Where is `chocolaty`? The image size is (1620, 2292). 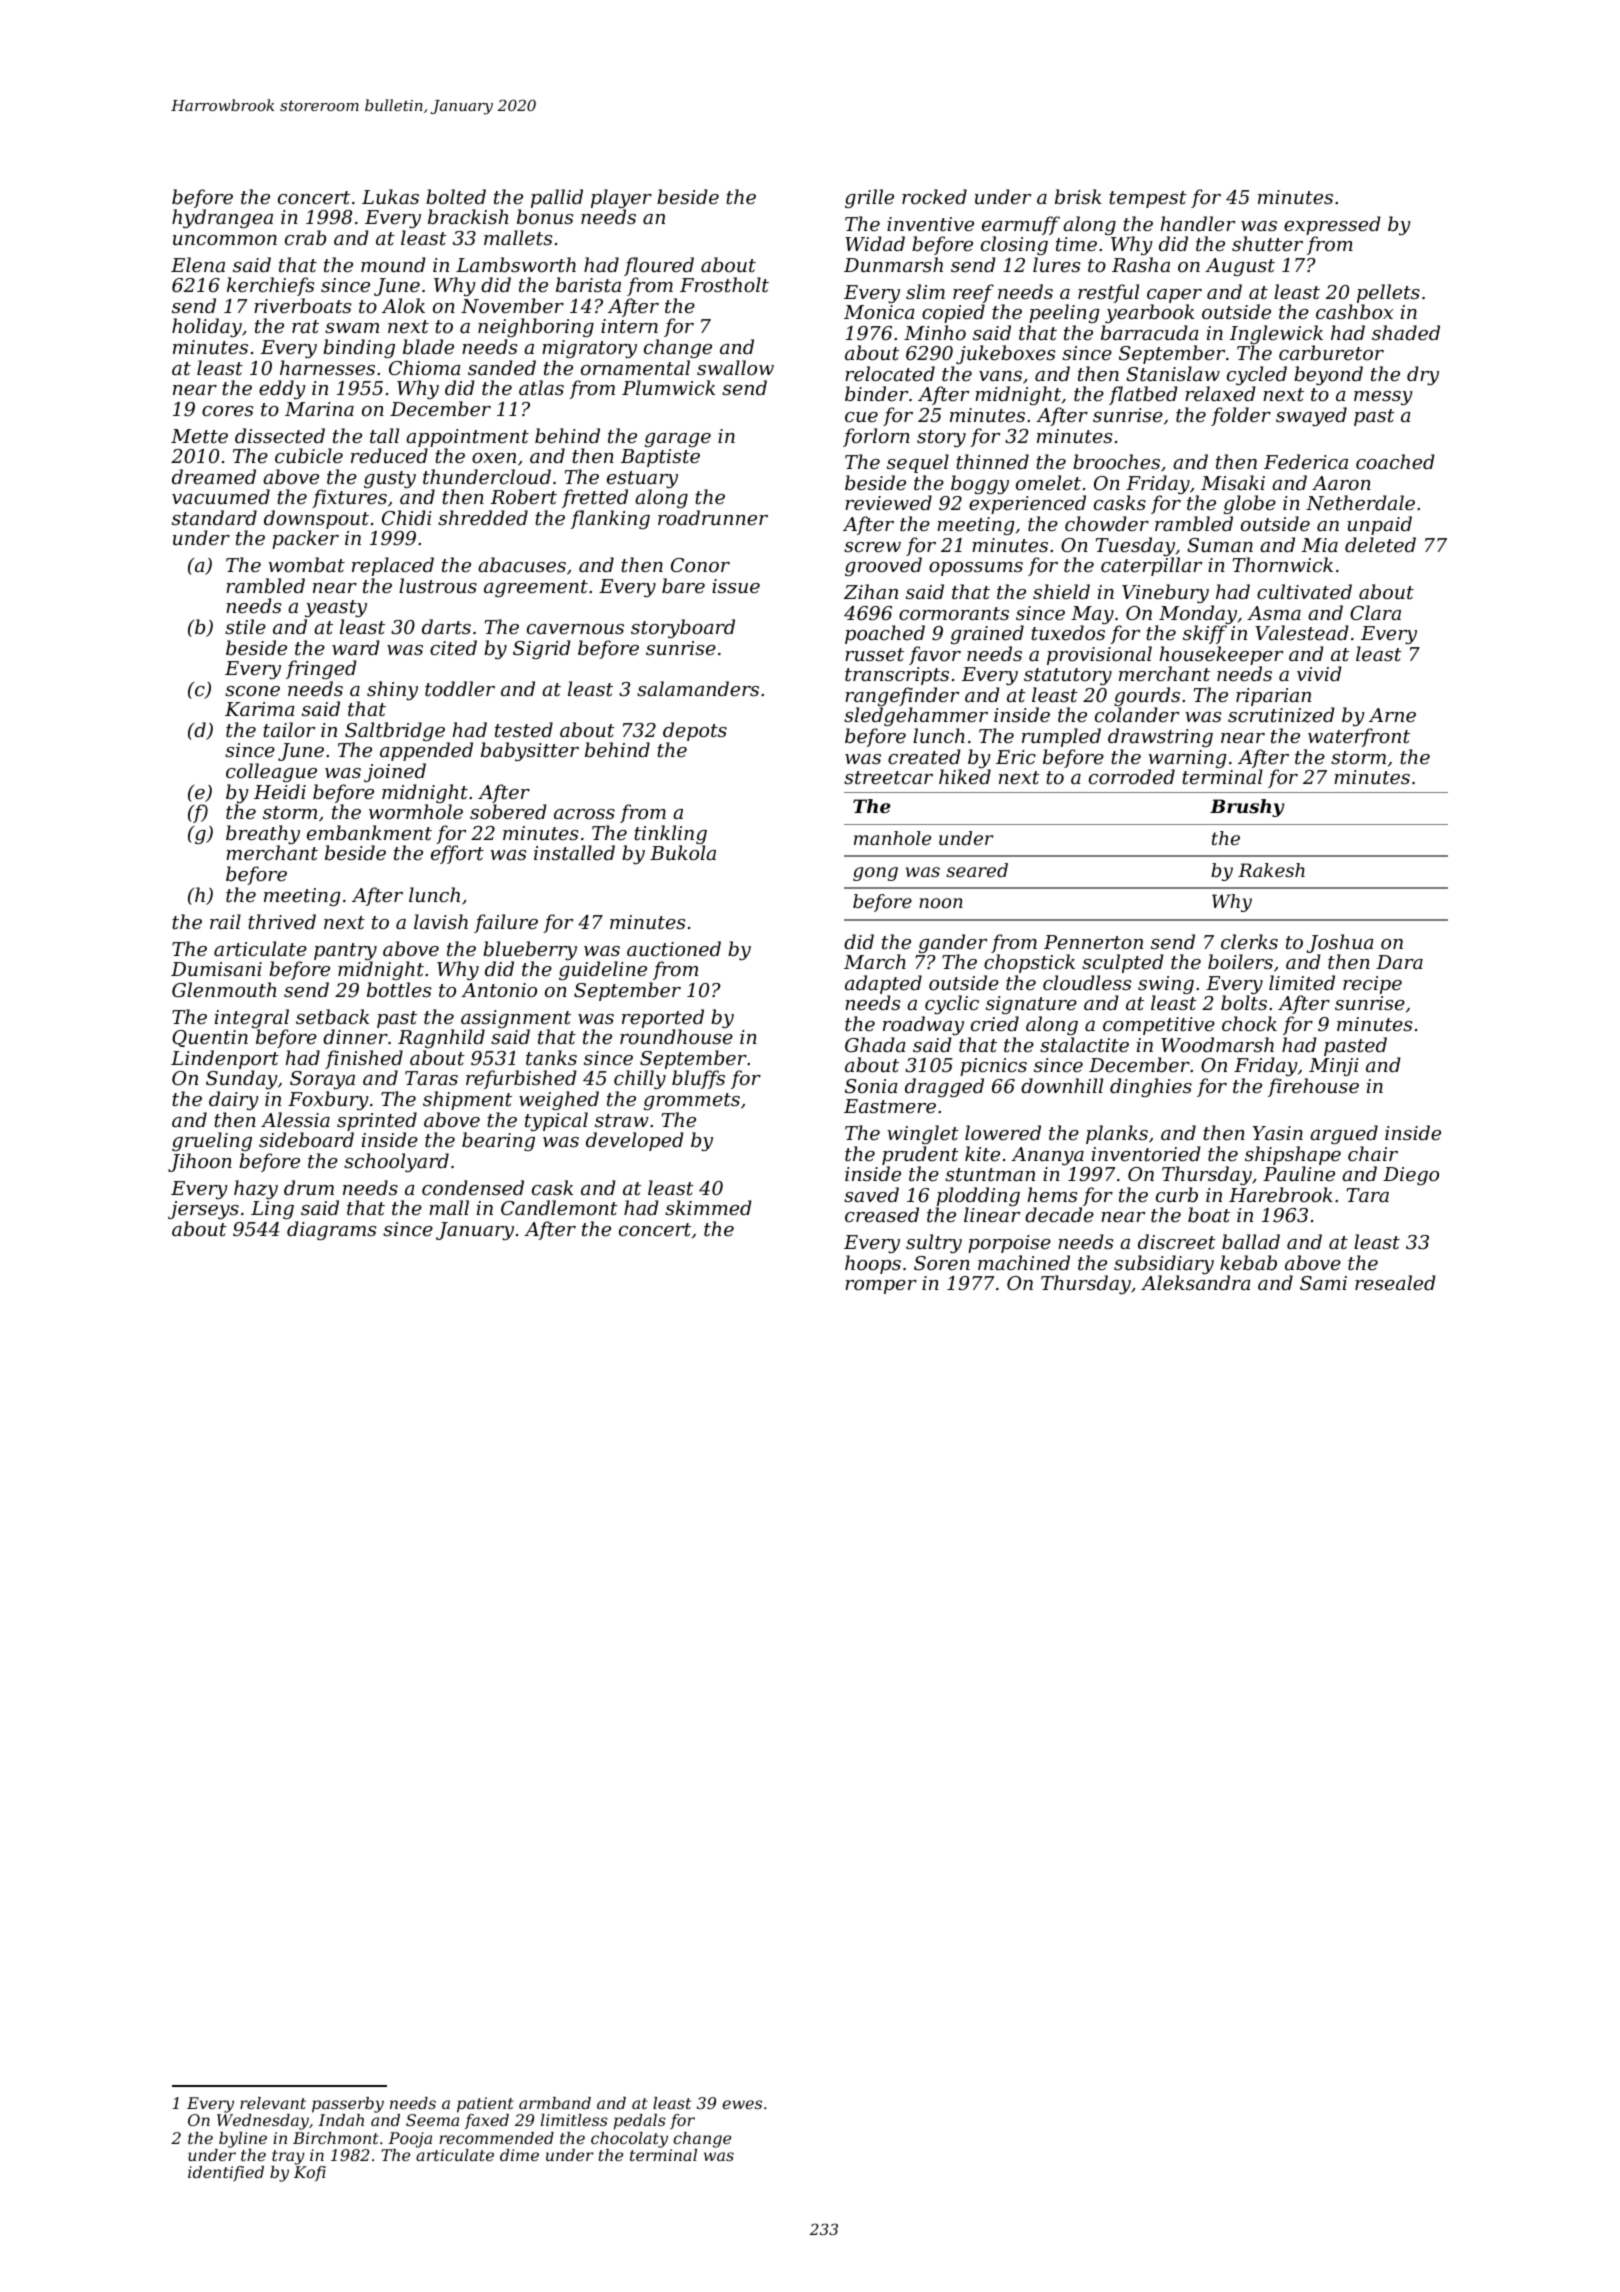
chocolaty is located at coordinates (629, 2140).
